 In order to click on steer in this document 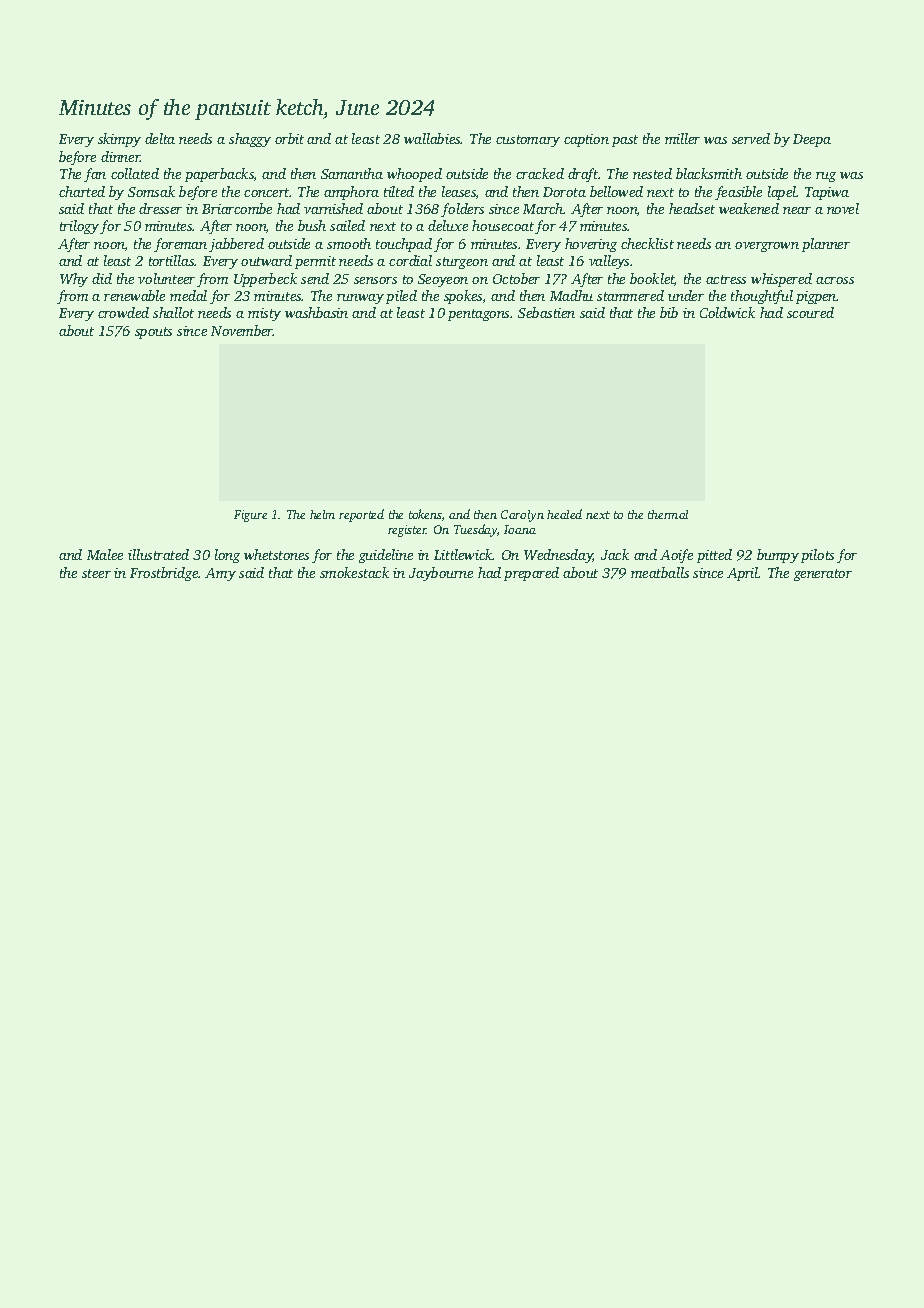, I will do `click(96, 573)`.
